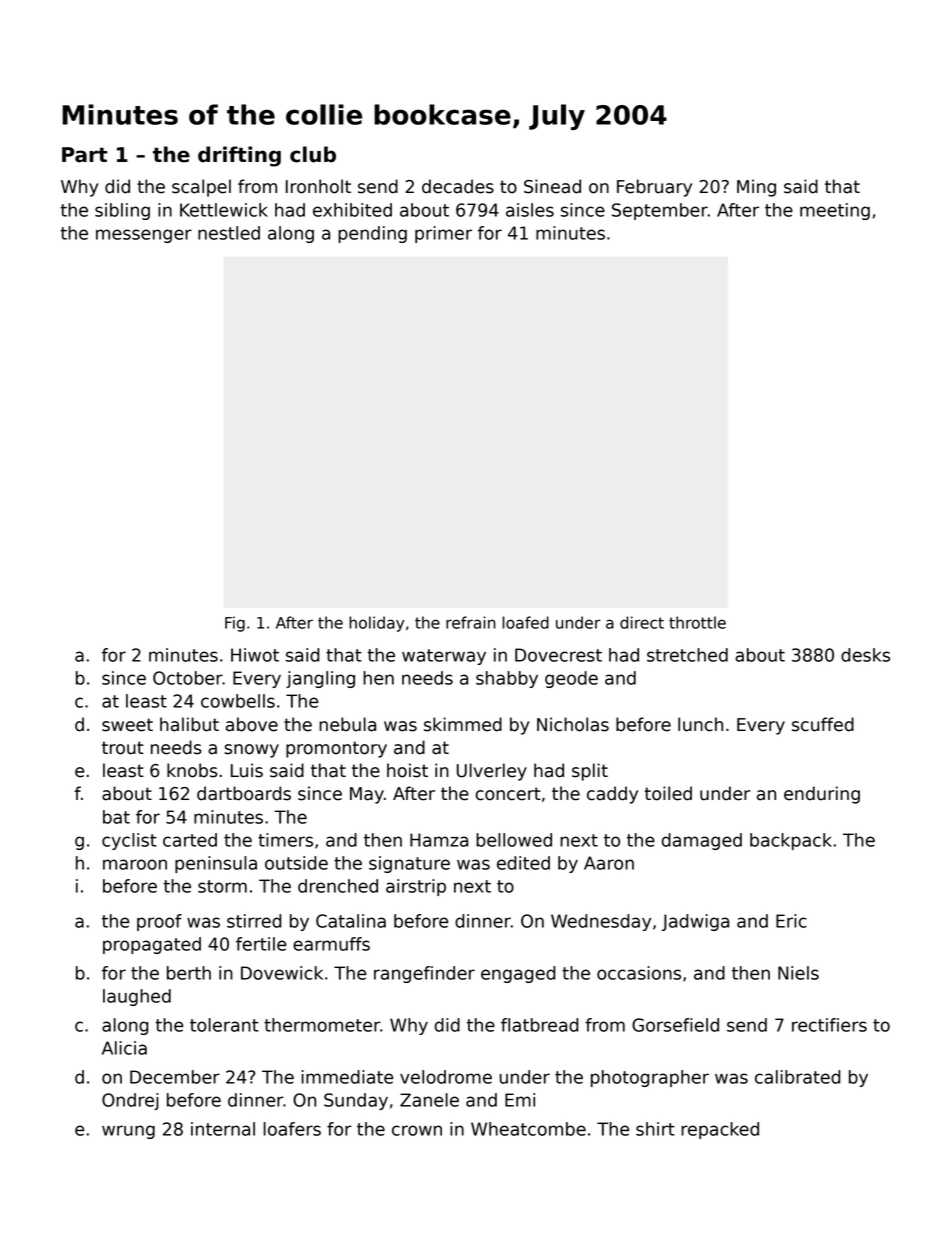 This screenshot has height=1233, width=952. I want to click on primer, so click(443, 234).
